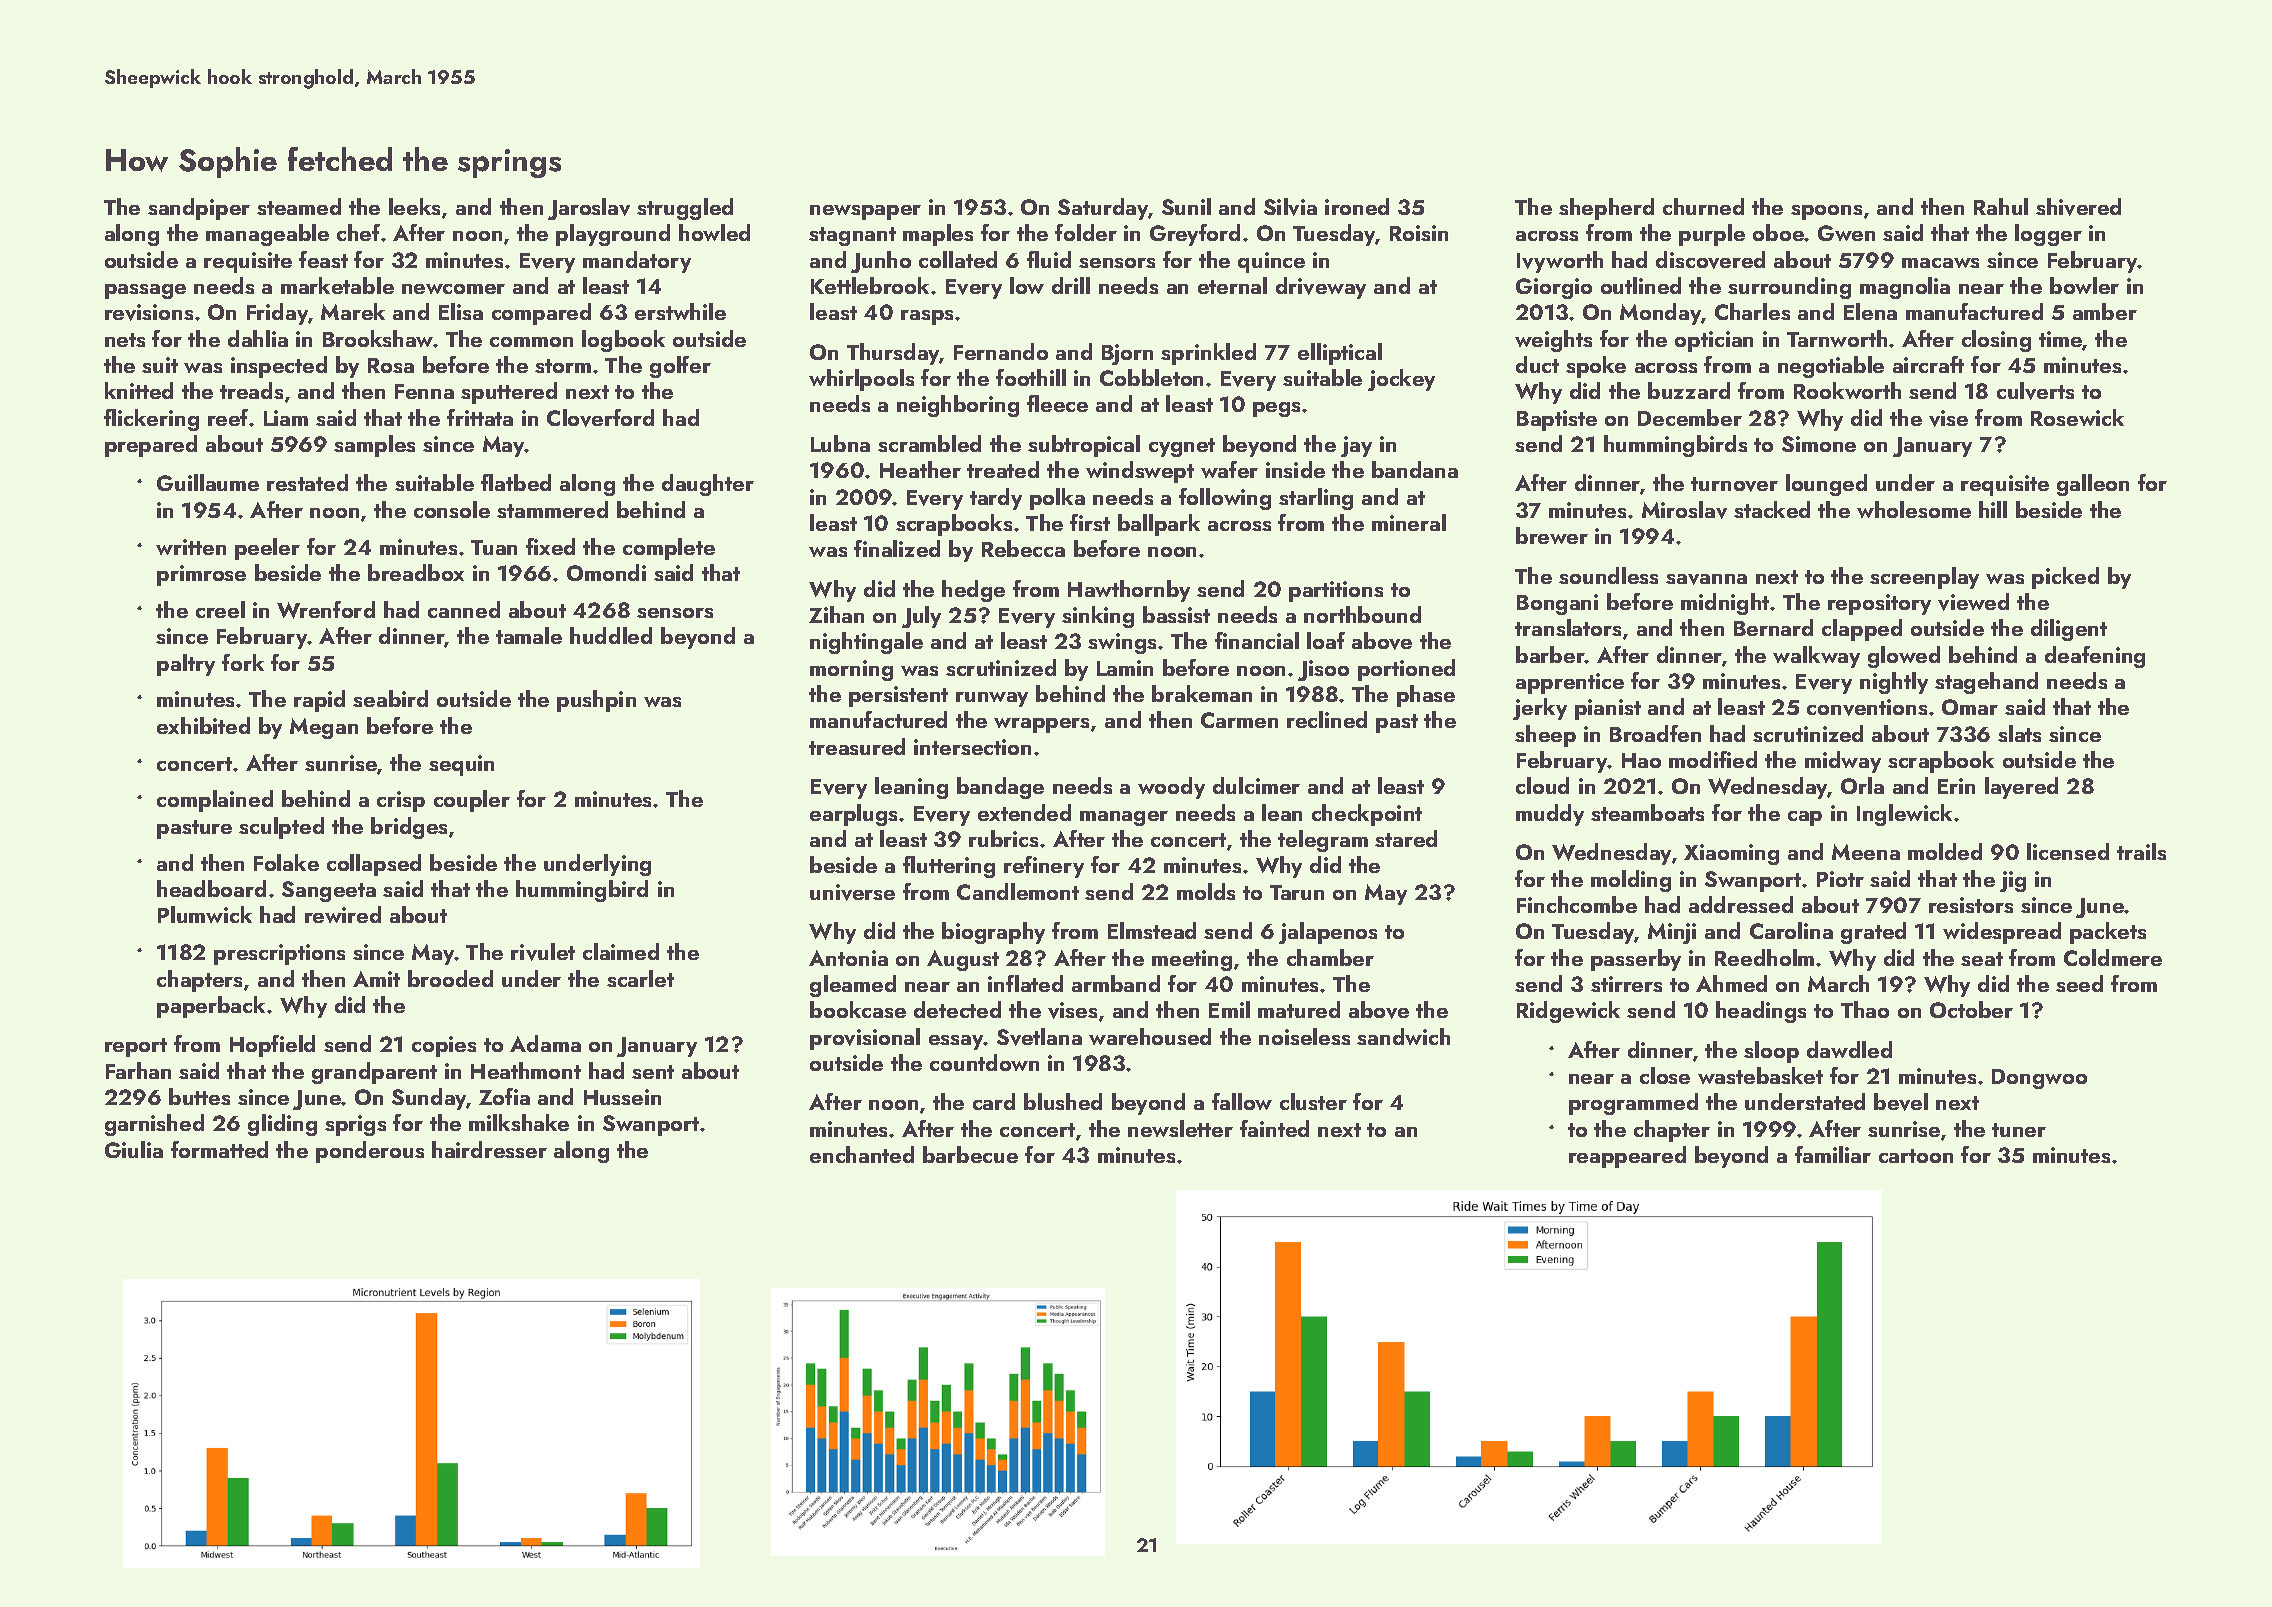 The image size is (2272, 1607). I want to click on passage, so click(145, 291).
